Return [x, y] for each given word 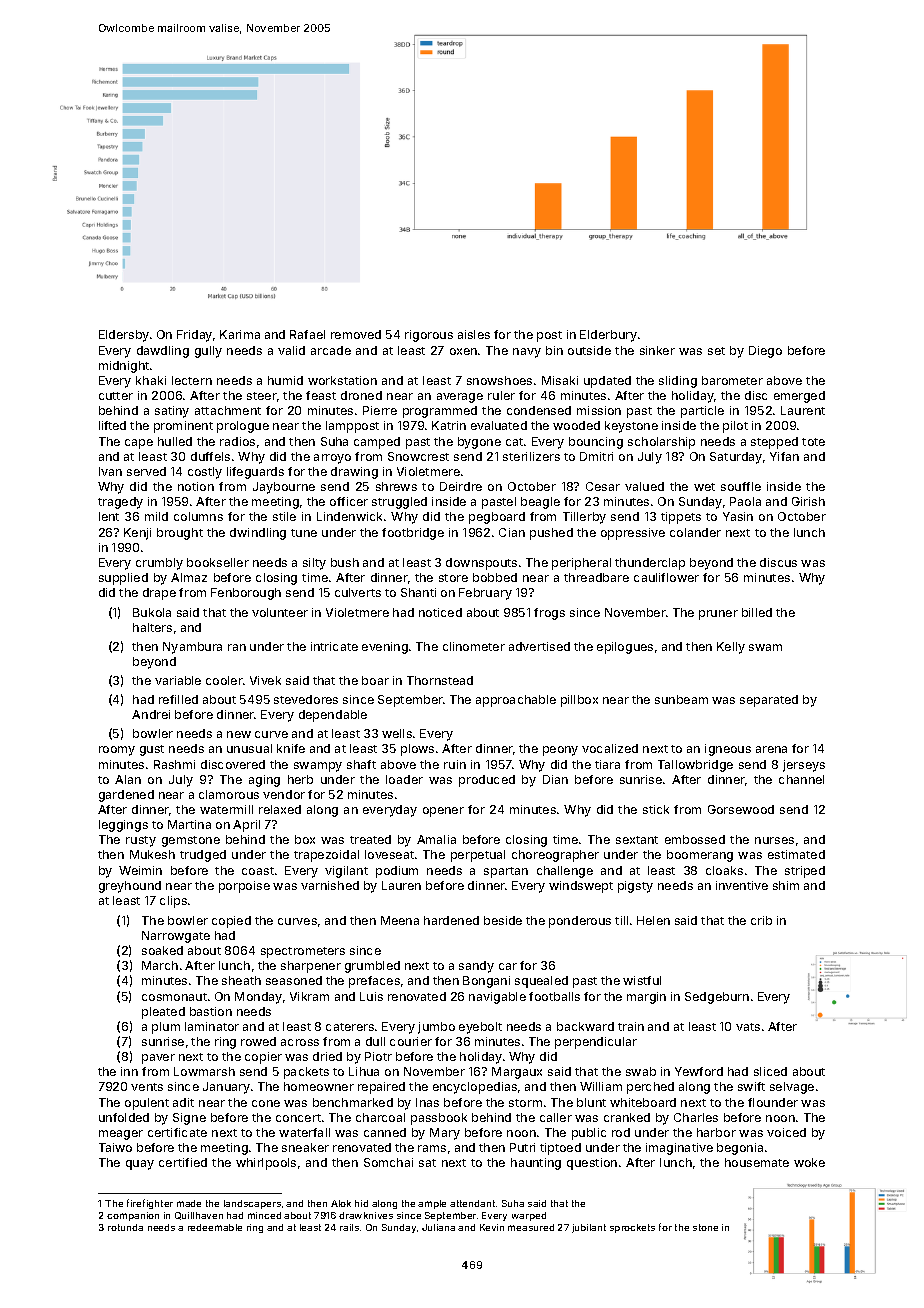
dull [375, 1041]
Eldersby [124, 336]
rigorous [429, 336]
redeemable [215, 1227]
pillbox [579, 701]
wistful [642, 980]
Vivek [265, 680]
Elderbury [608, 336]
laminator [212, 1026]
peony [560, 751]
